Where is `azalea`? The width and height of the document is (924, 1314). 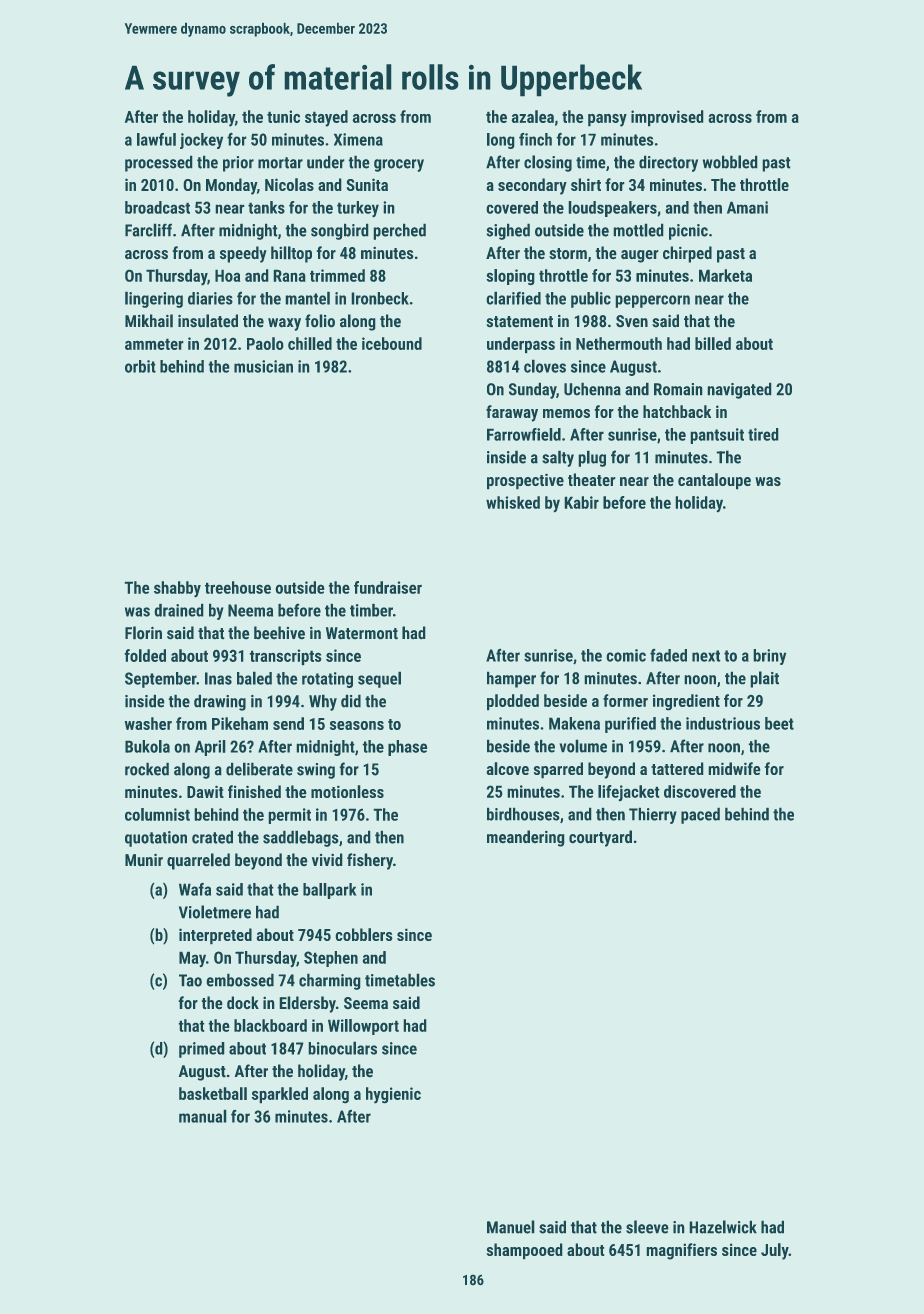
azalea is located at coordinates (533, 116).
